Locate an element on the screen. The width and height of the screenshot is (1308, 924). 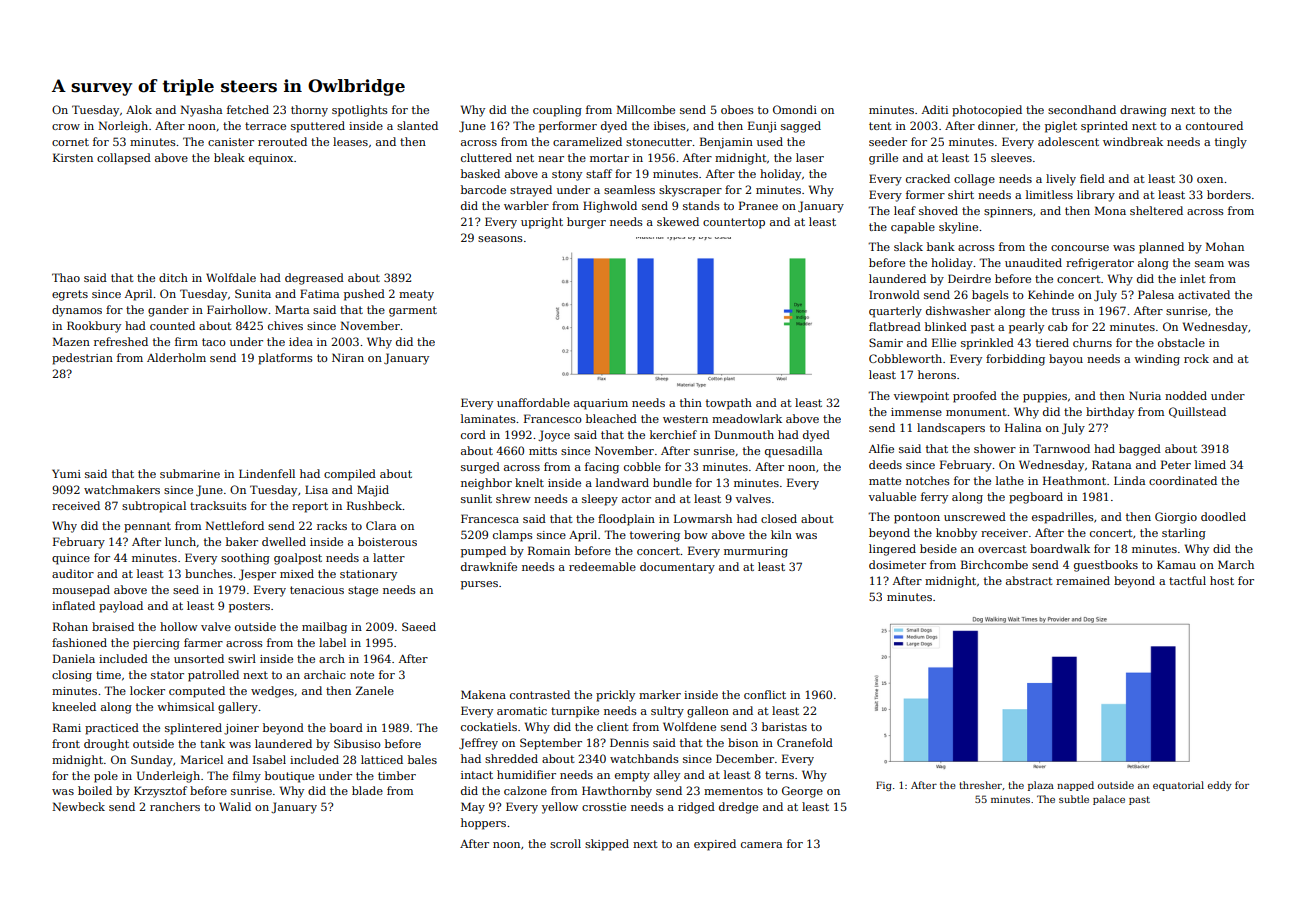
dredge is located at coordinates (738, 808).
